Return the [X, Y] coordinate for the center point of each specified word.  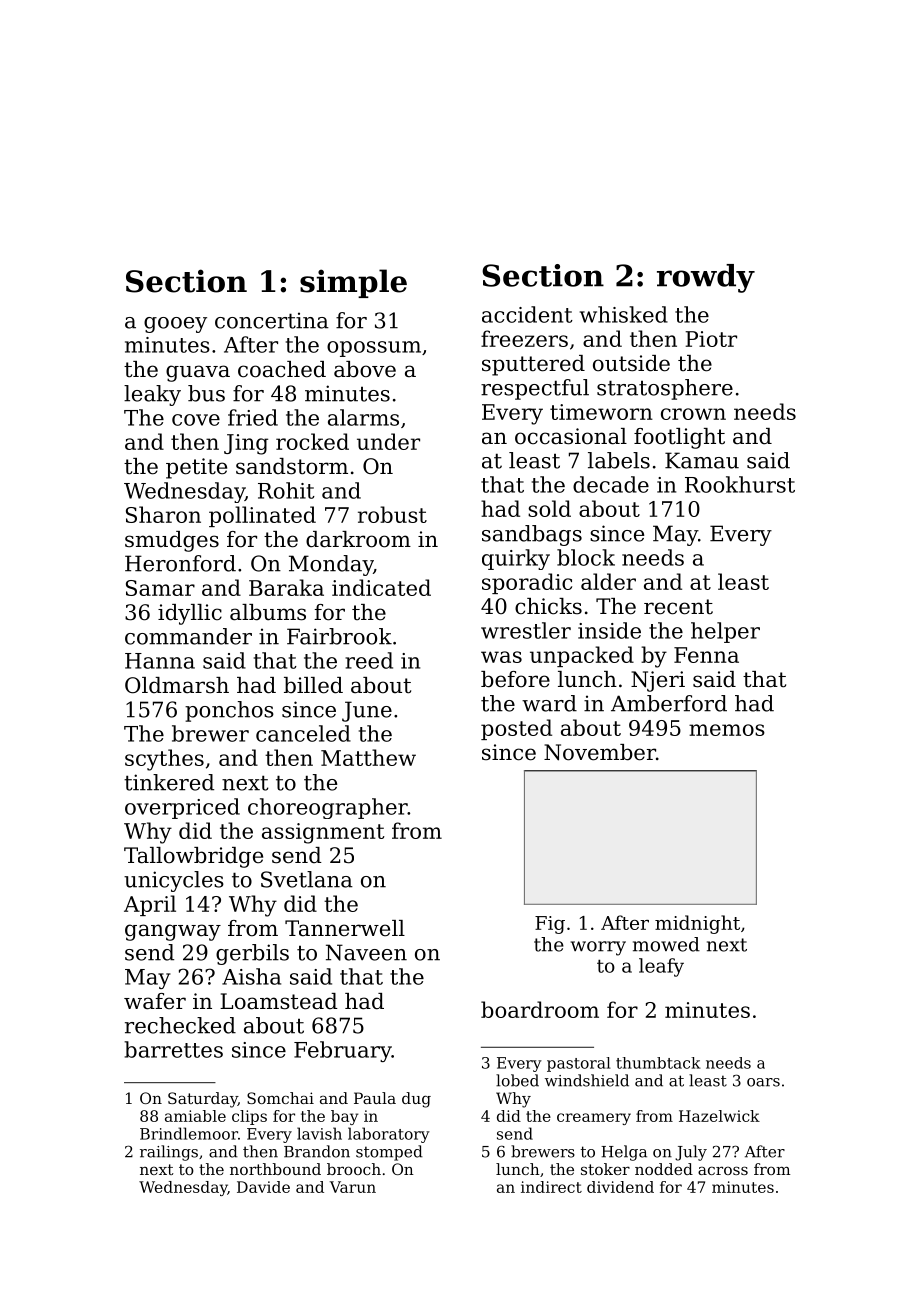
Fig [550, 925]
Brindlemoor [189, 1133]
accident [527, 314]
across [723, 1170]
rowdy [706, 278]
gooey [175, 325]
